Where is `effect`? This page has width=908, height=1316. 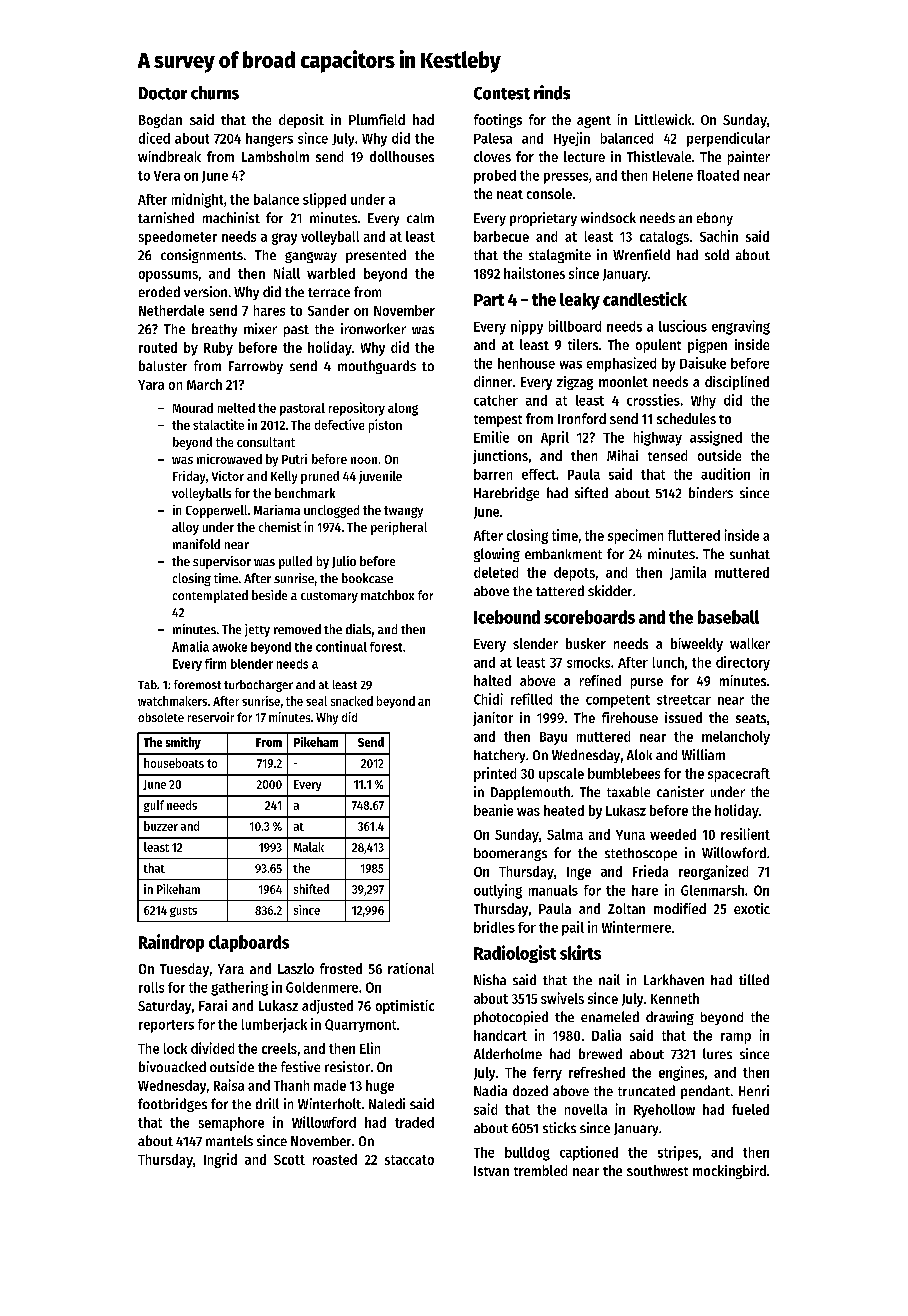 effect is located at coordinates (539, 474).
